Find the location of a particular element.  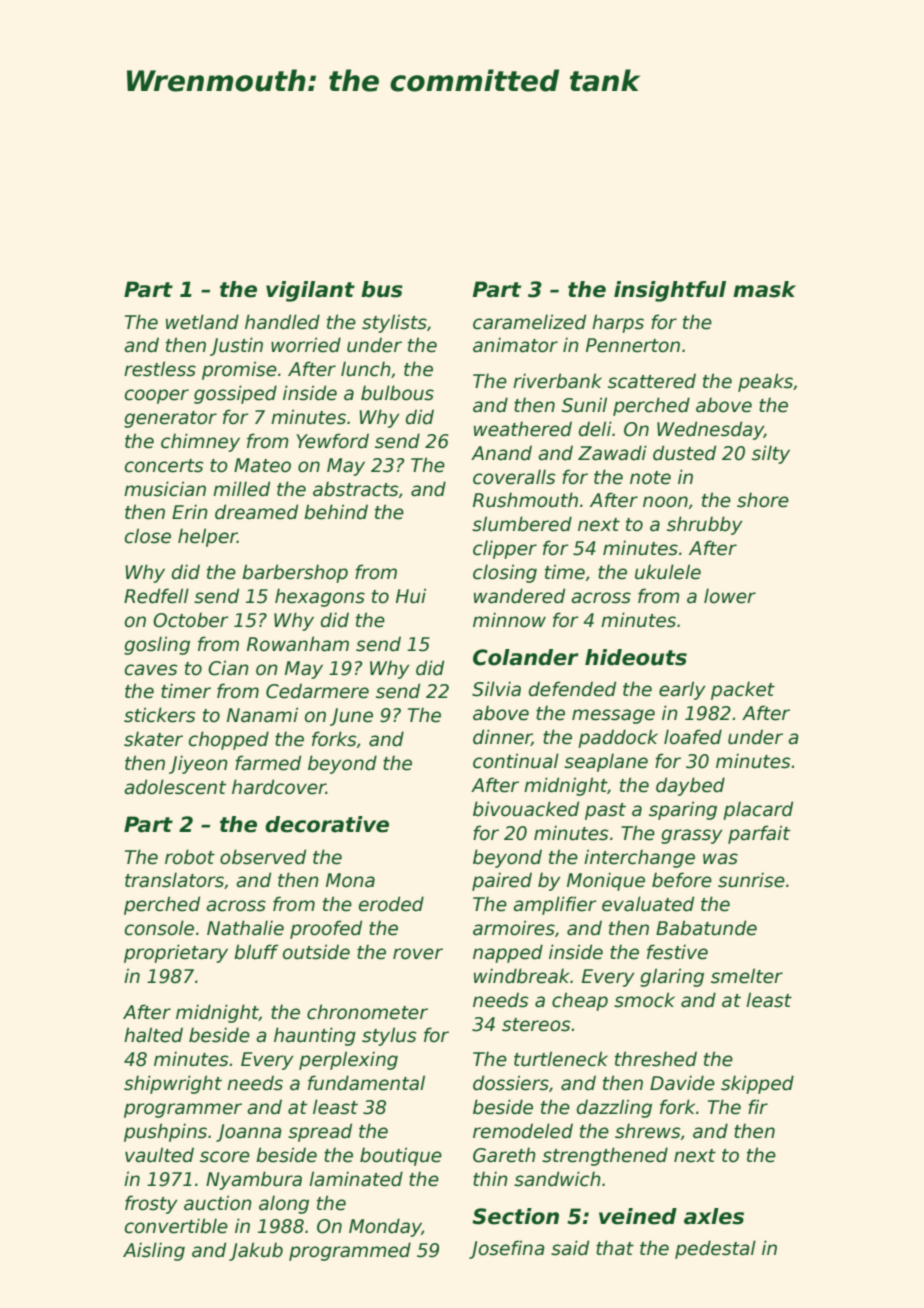

spread is located at coordinates (320, 1132).
